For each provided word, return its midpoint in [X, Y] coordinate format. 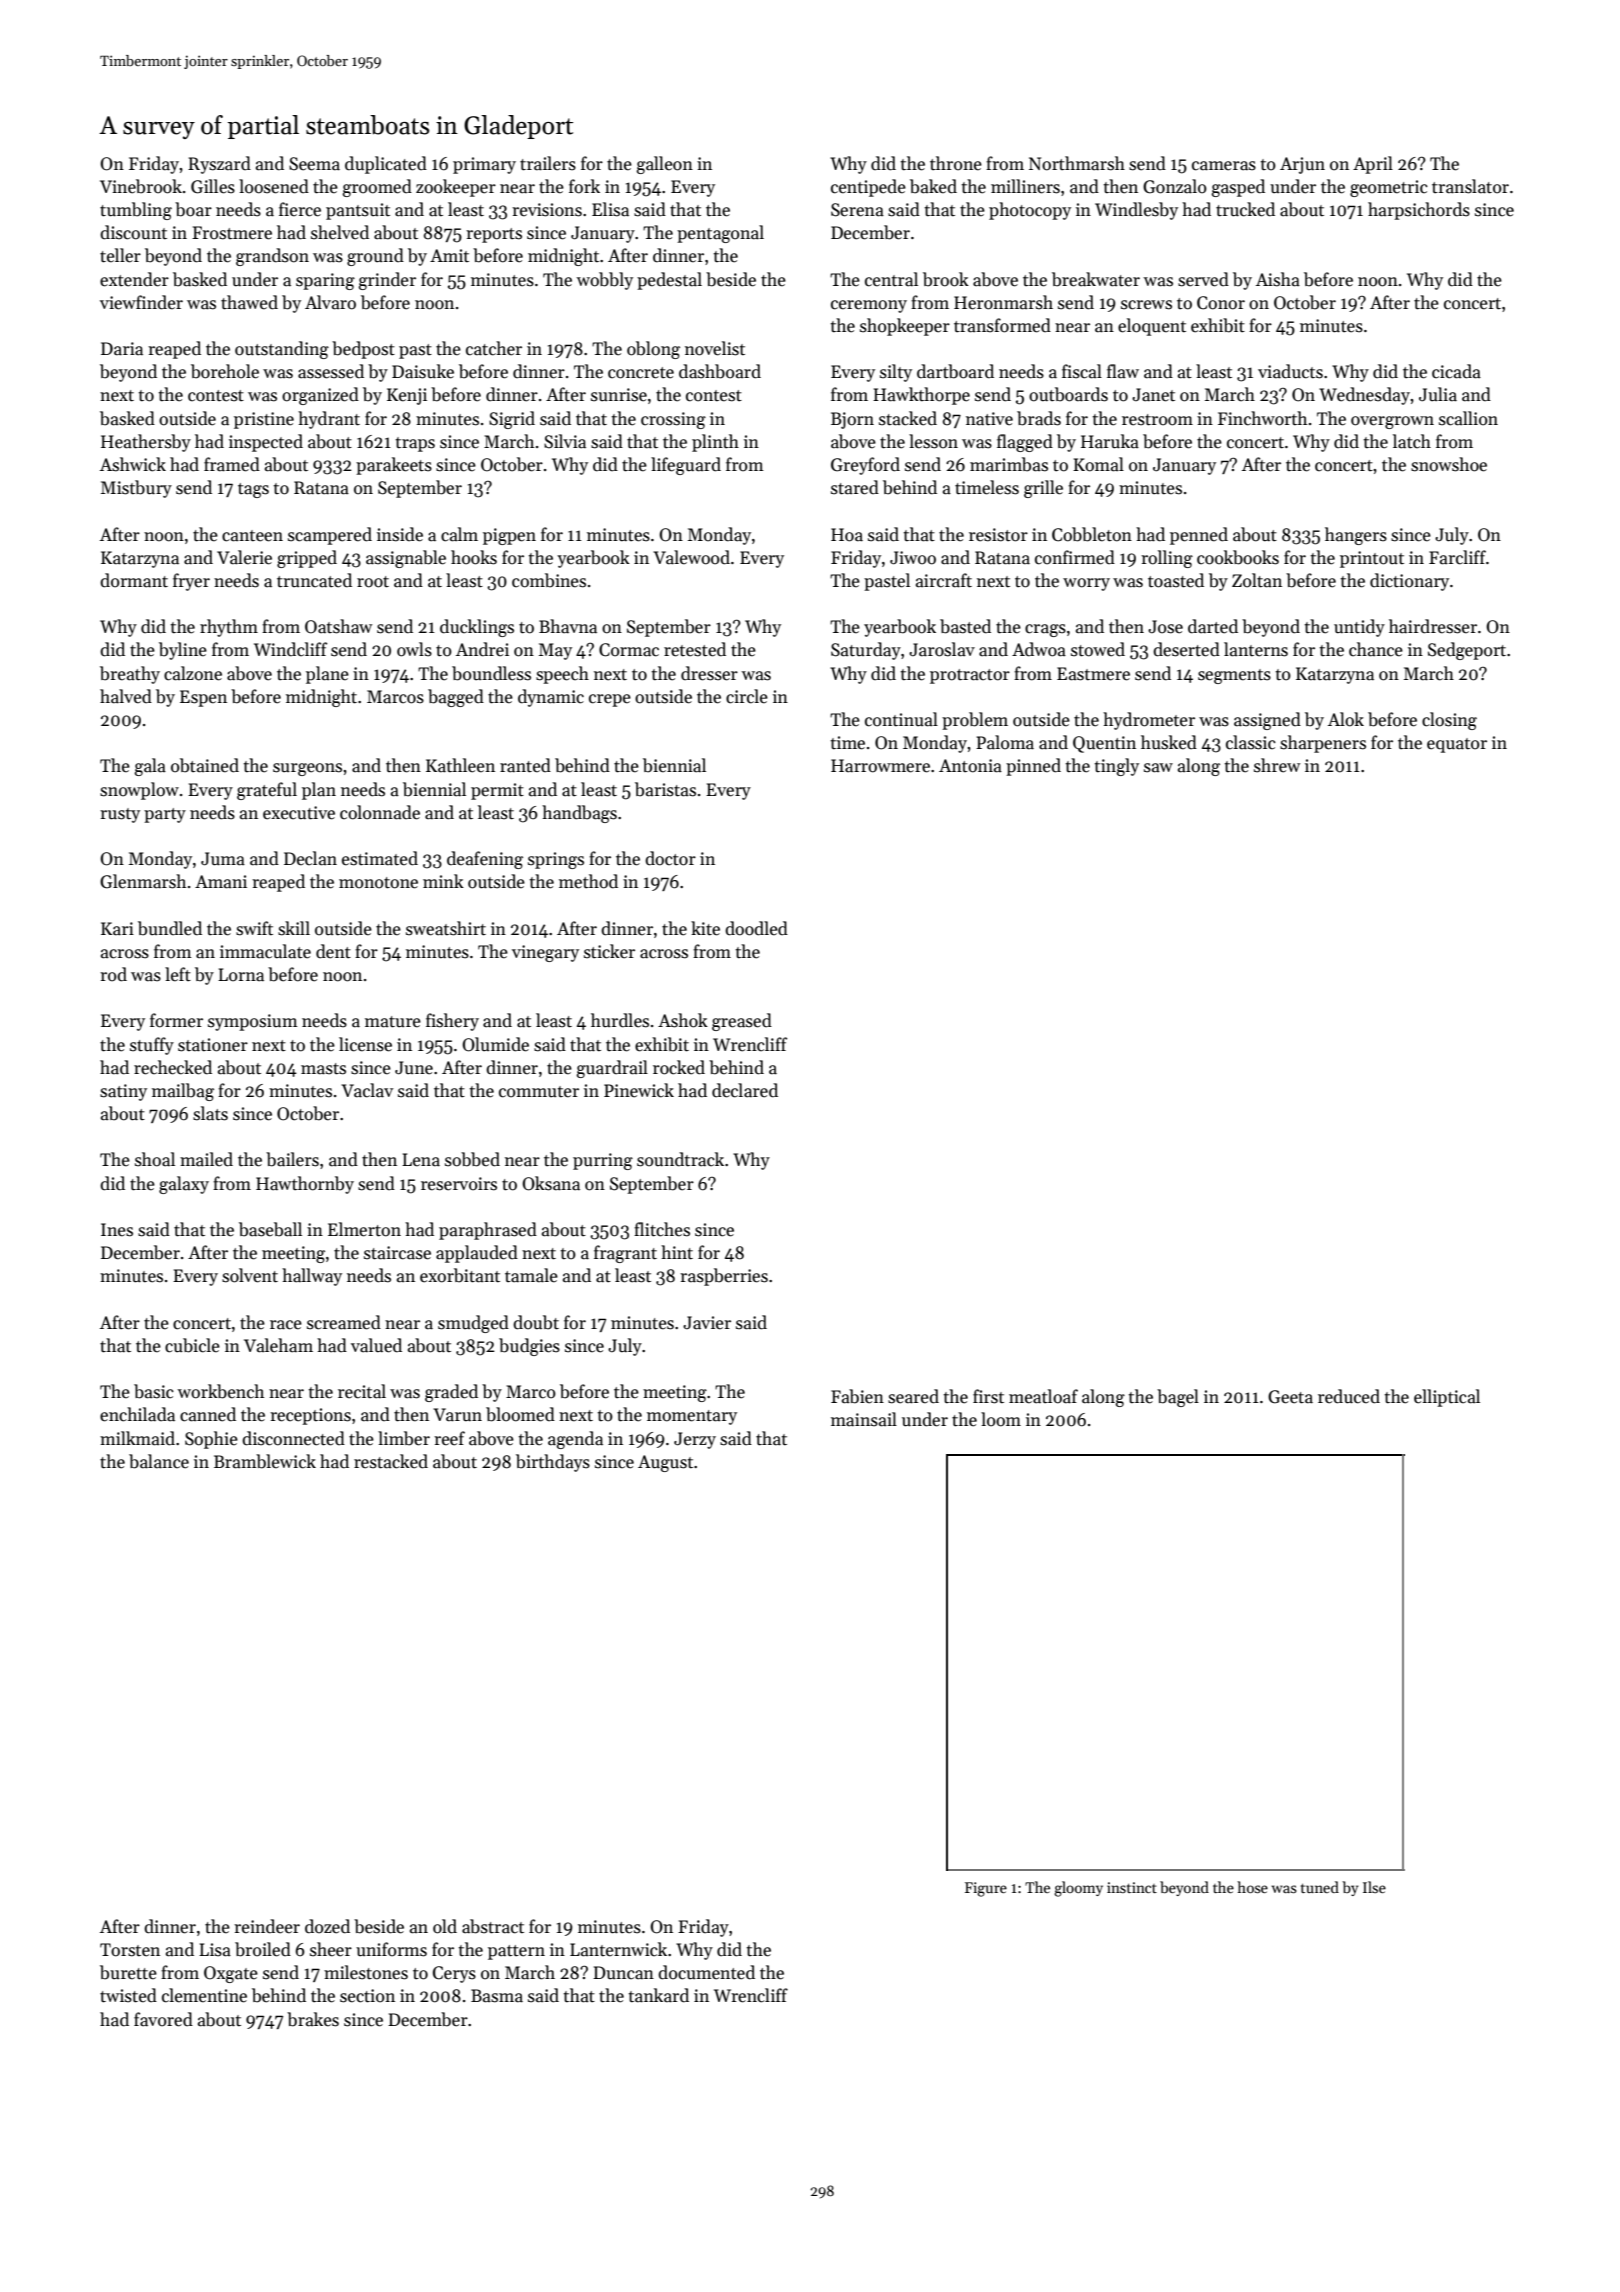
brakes [313, 2019]
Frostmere [232, 233]
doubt [536, 1322]
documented [706, 1972]
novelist [715, 348]
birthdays [553, 1463]
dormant [134, 580]
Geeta [1290, 1397]
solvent [250, 1275]
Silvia [565, 441]
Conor [1221, 303]
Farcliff [1457, 557]
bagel [1178, 1398]
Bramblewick [265, 1461]
